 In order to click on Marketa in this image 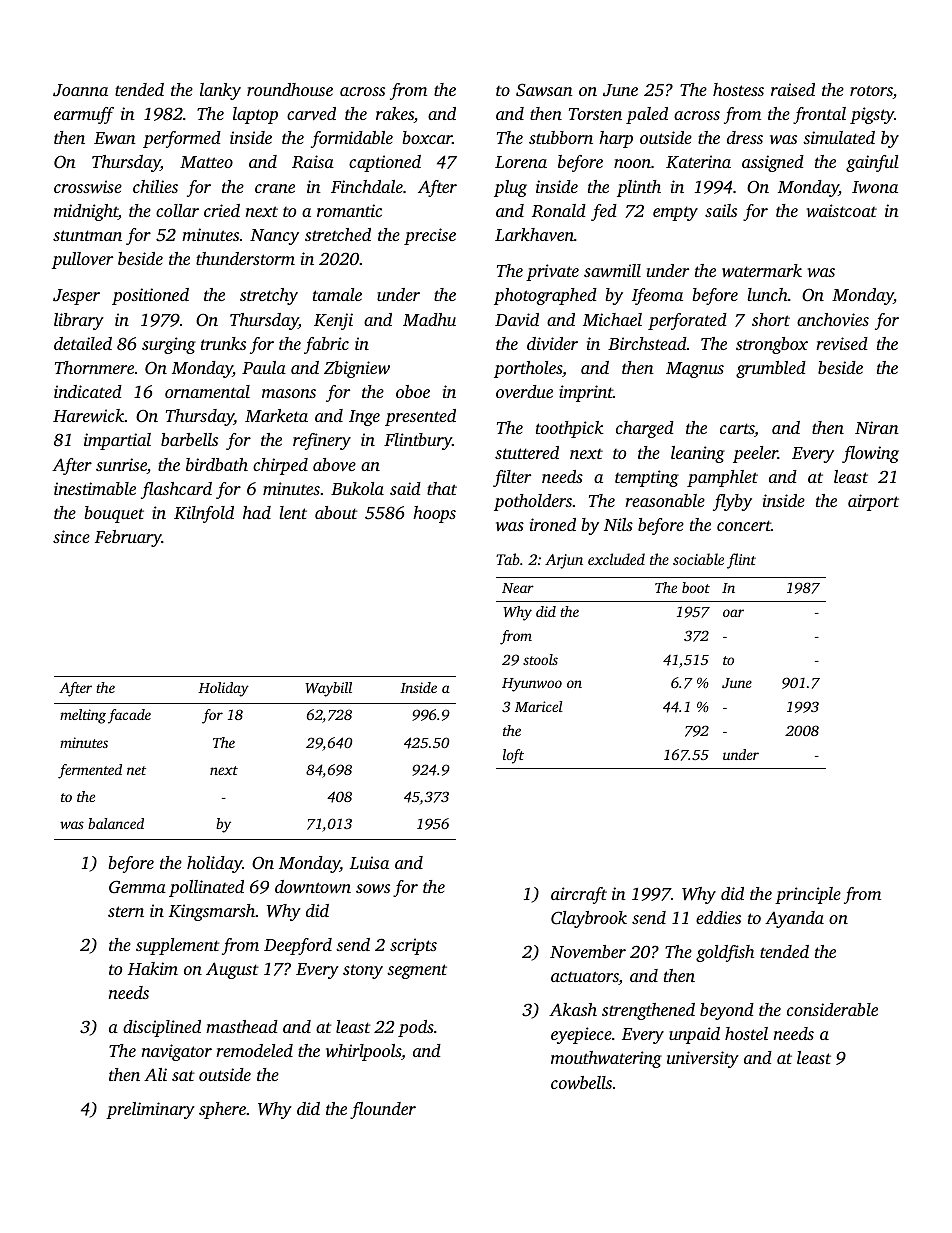, I will do `click(276, 415)`.
